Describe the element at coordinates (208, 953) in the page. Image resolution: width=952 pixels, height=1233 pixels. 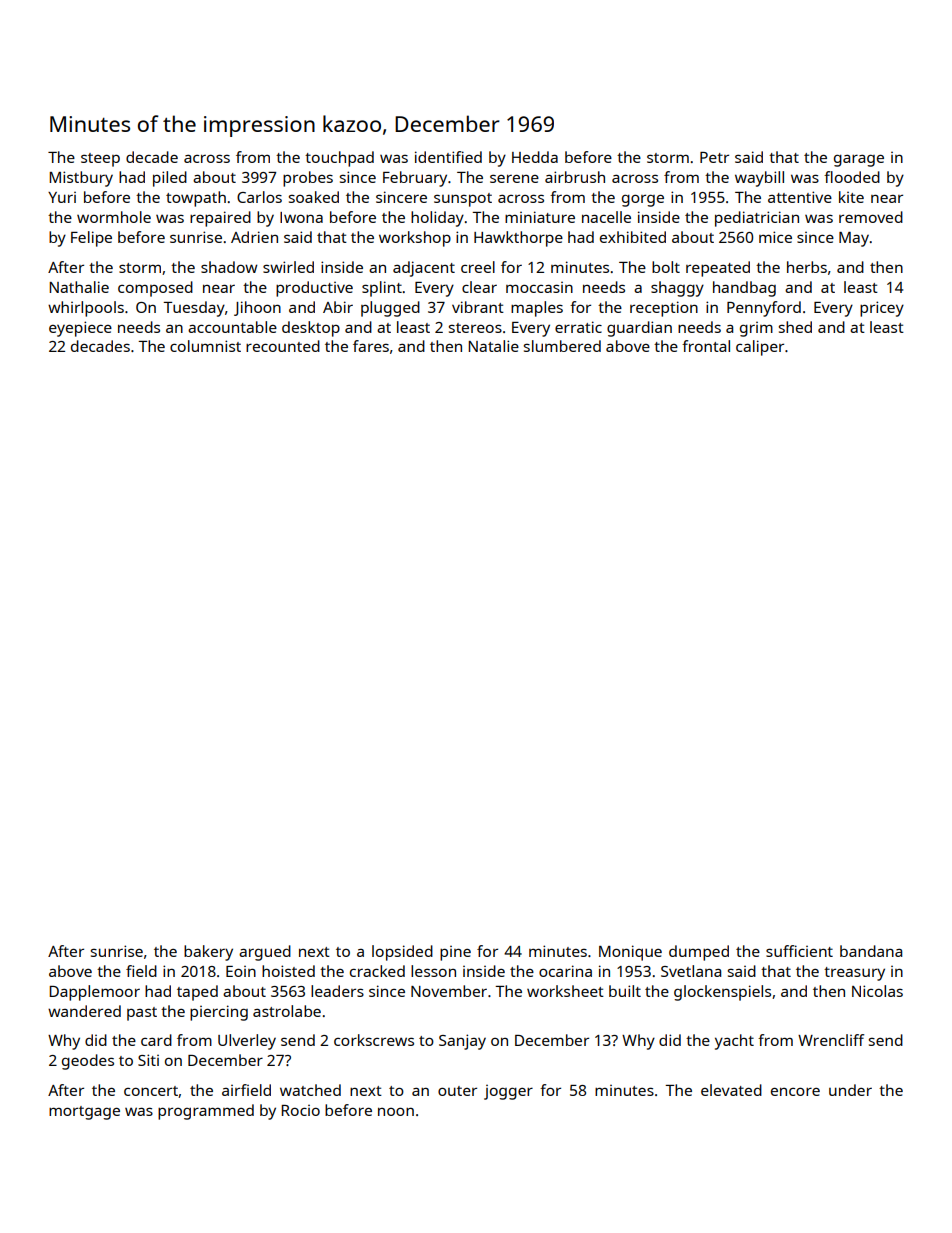
I see `bakery` at that location.
